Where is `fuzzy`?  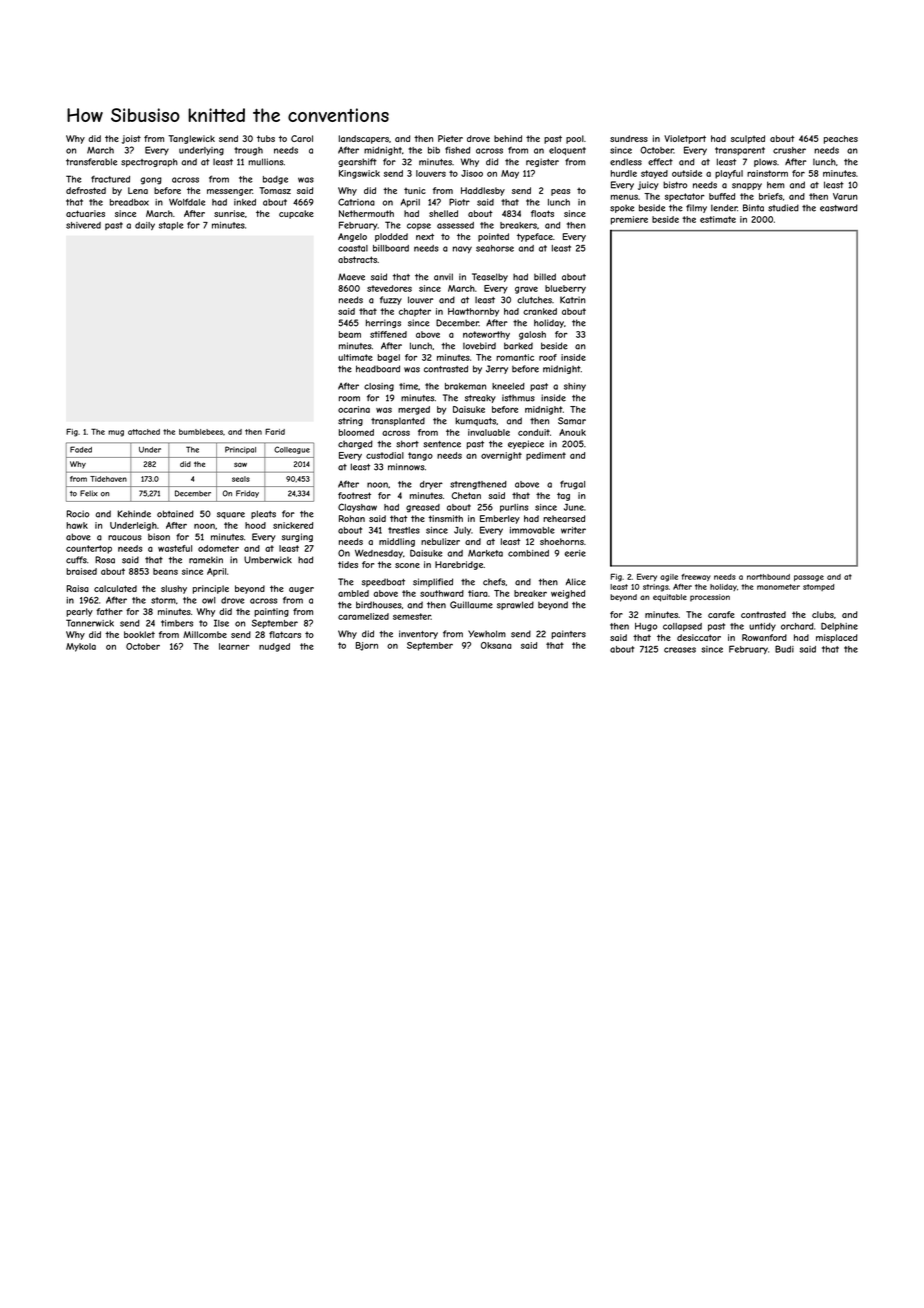
fuzzy is located at coordinates (391, 300).
